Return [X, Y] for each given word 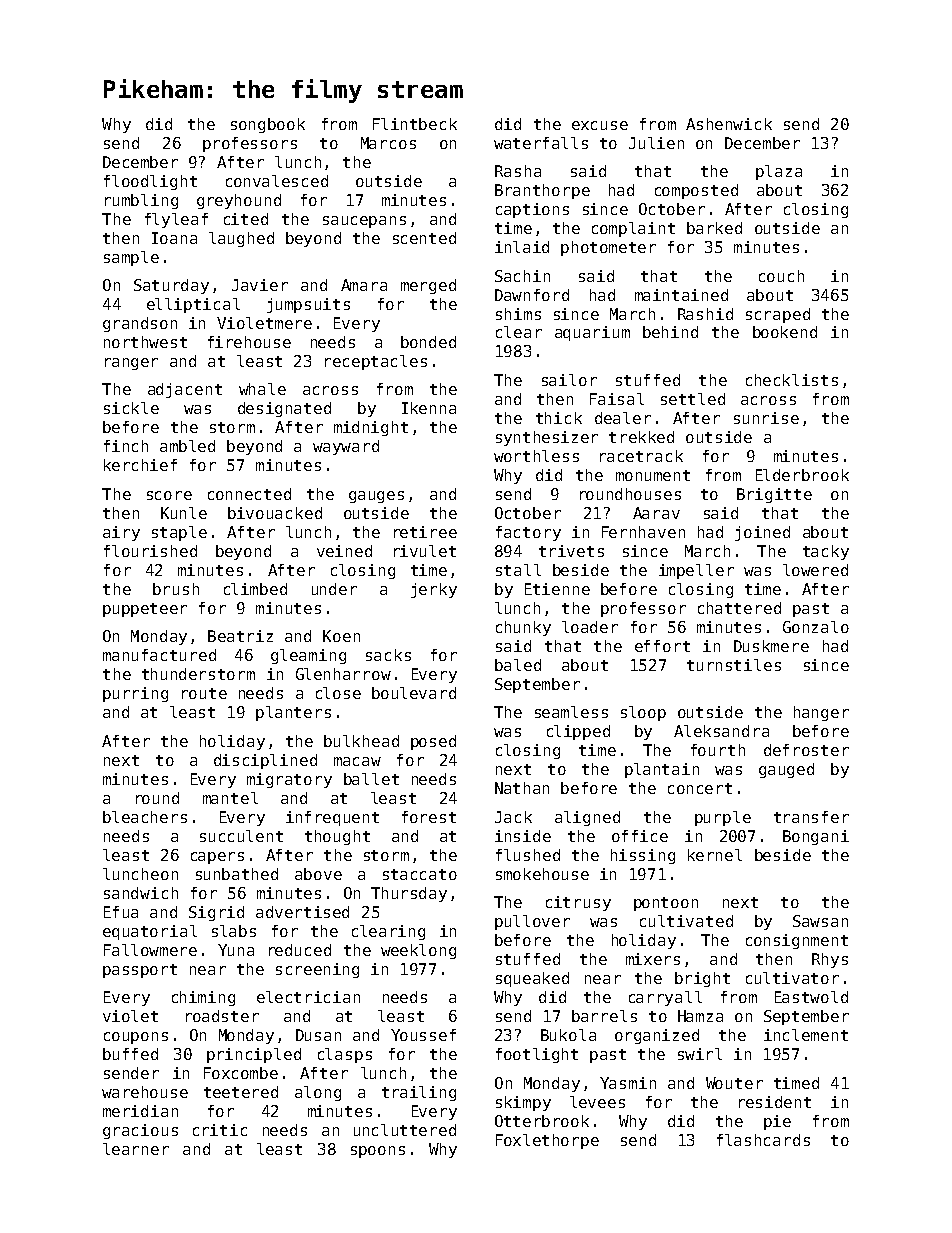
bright [702, 979]
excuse [600, 125]
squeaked [532, 979]
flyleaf [176, 220]
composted [696, 191]
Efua [121, 912]
